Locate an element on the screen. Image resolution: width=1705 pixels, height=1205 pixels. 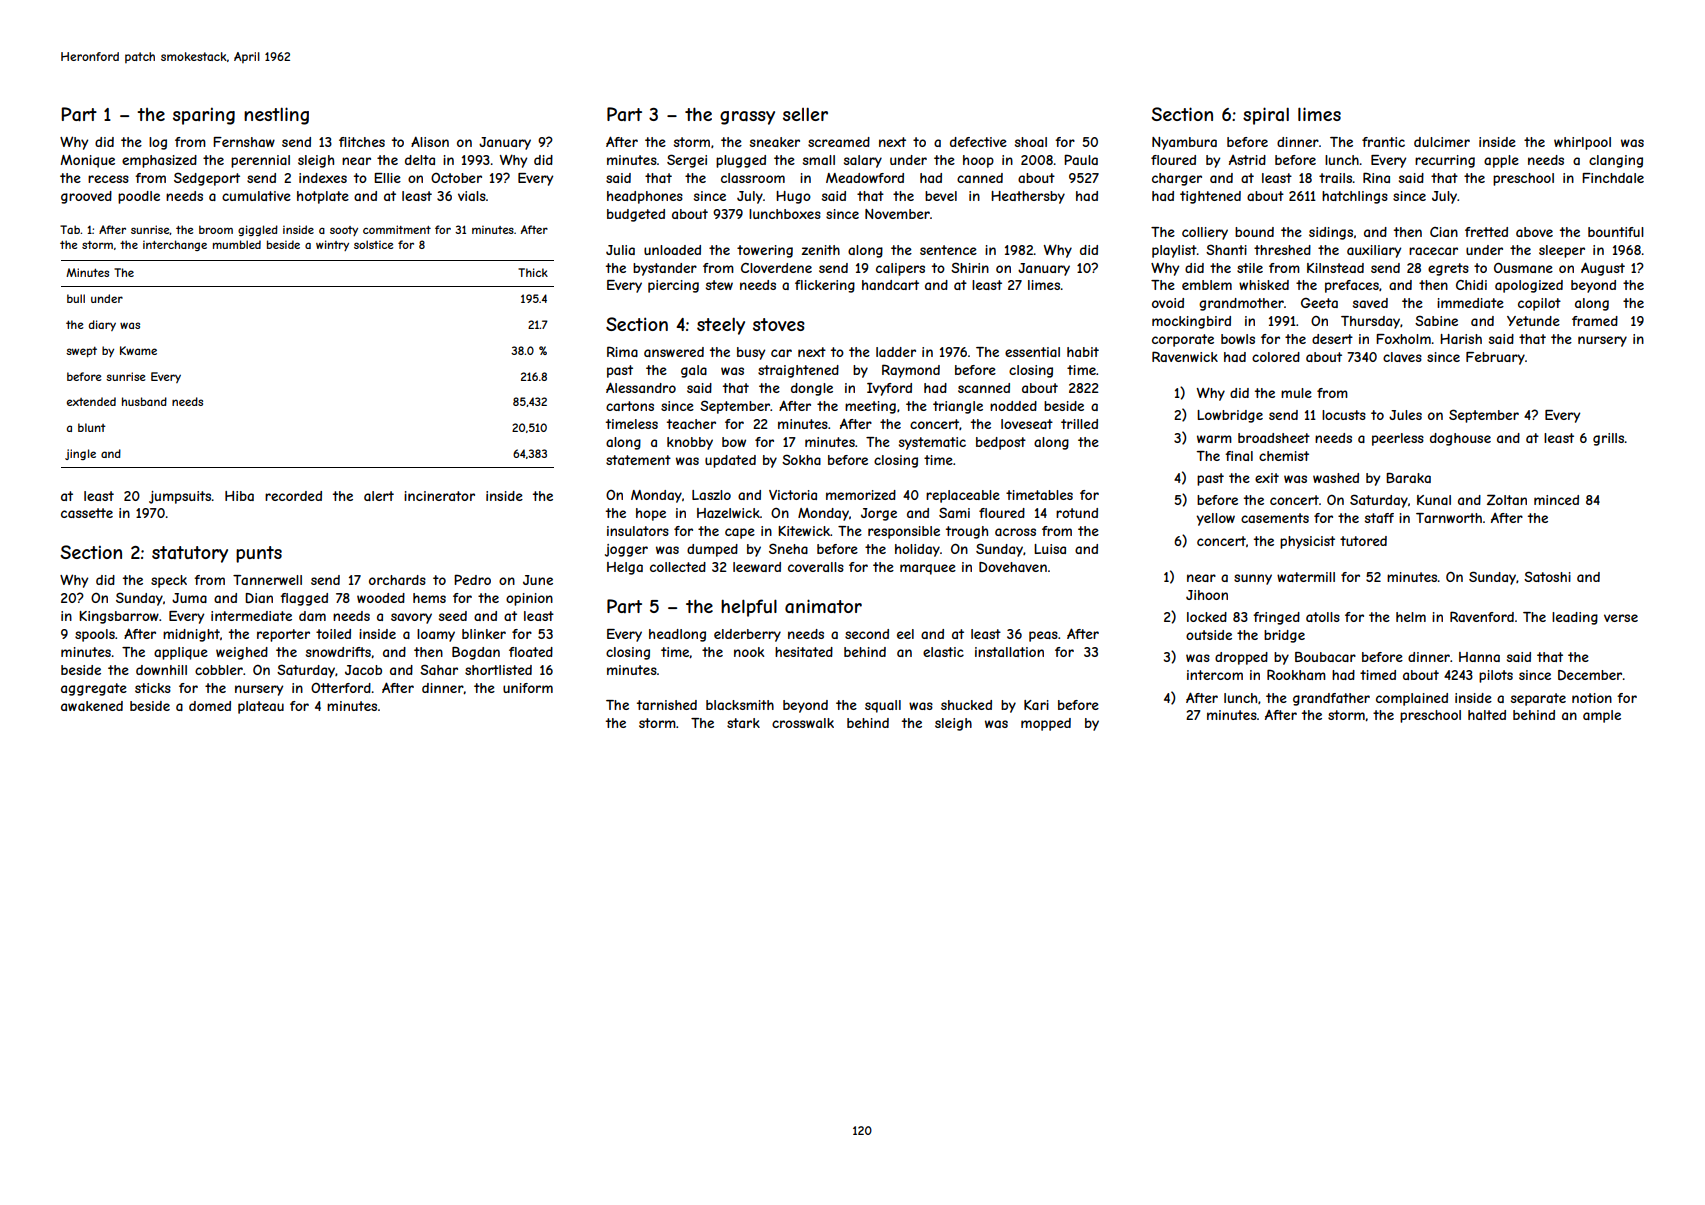
interchange is located at coordinates (175, 245).
